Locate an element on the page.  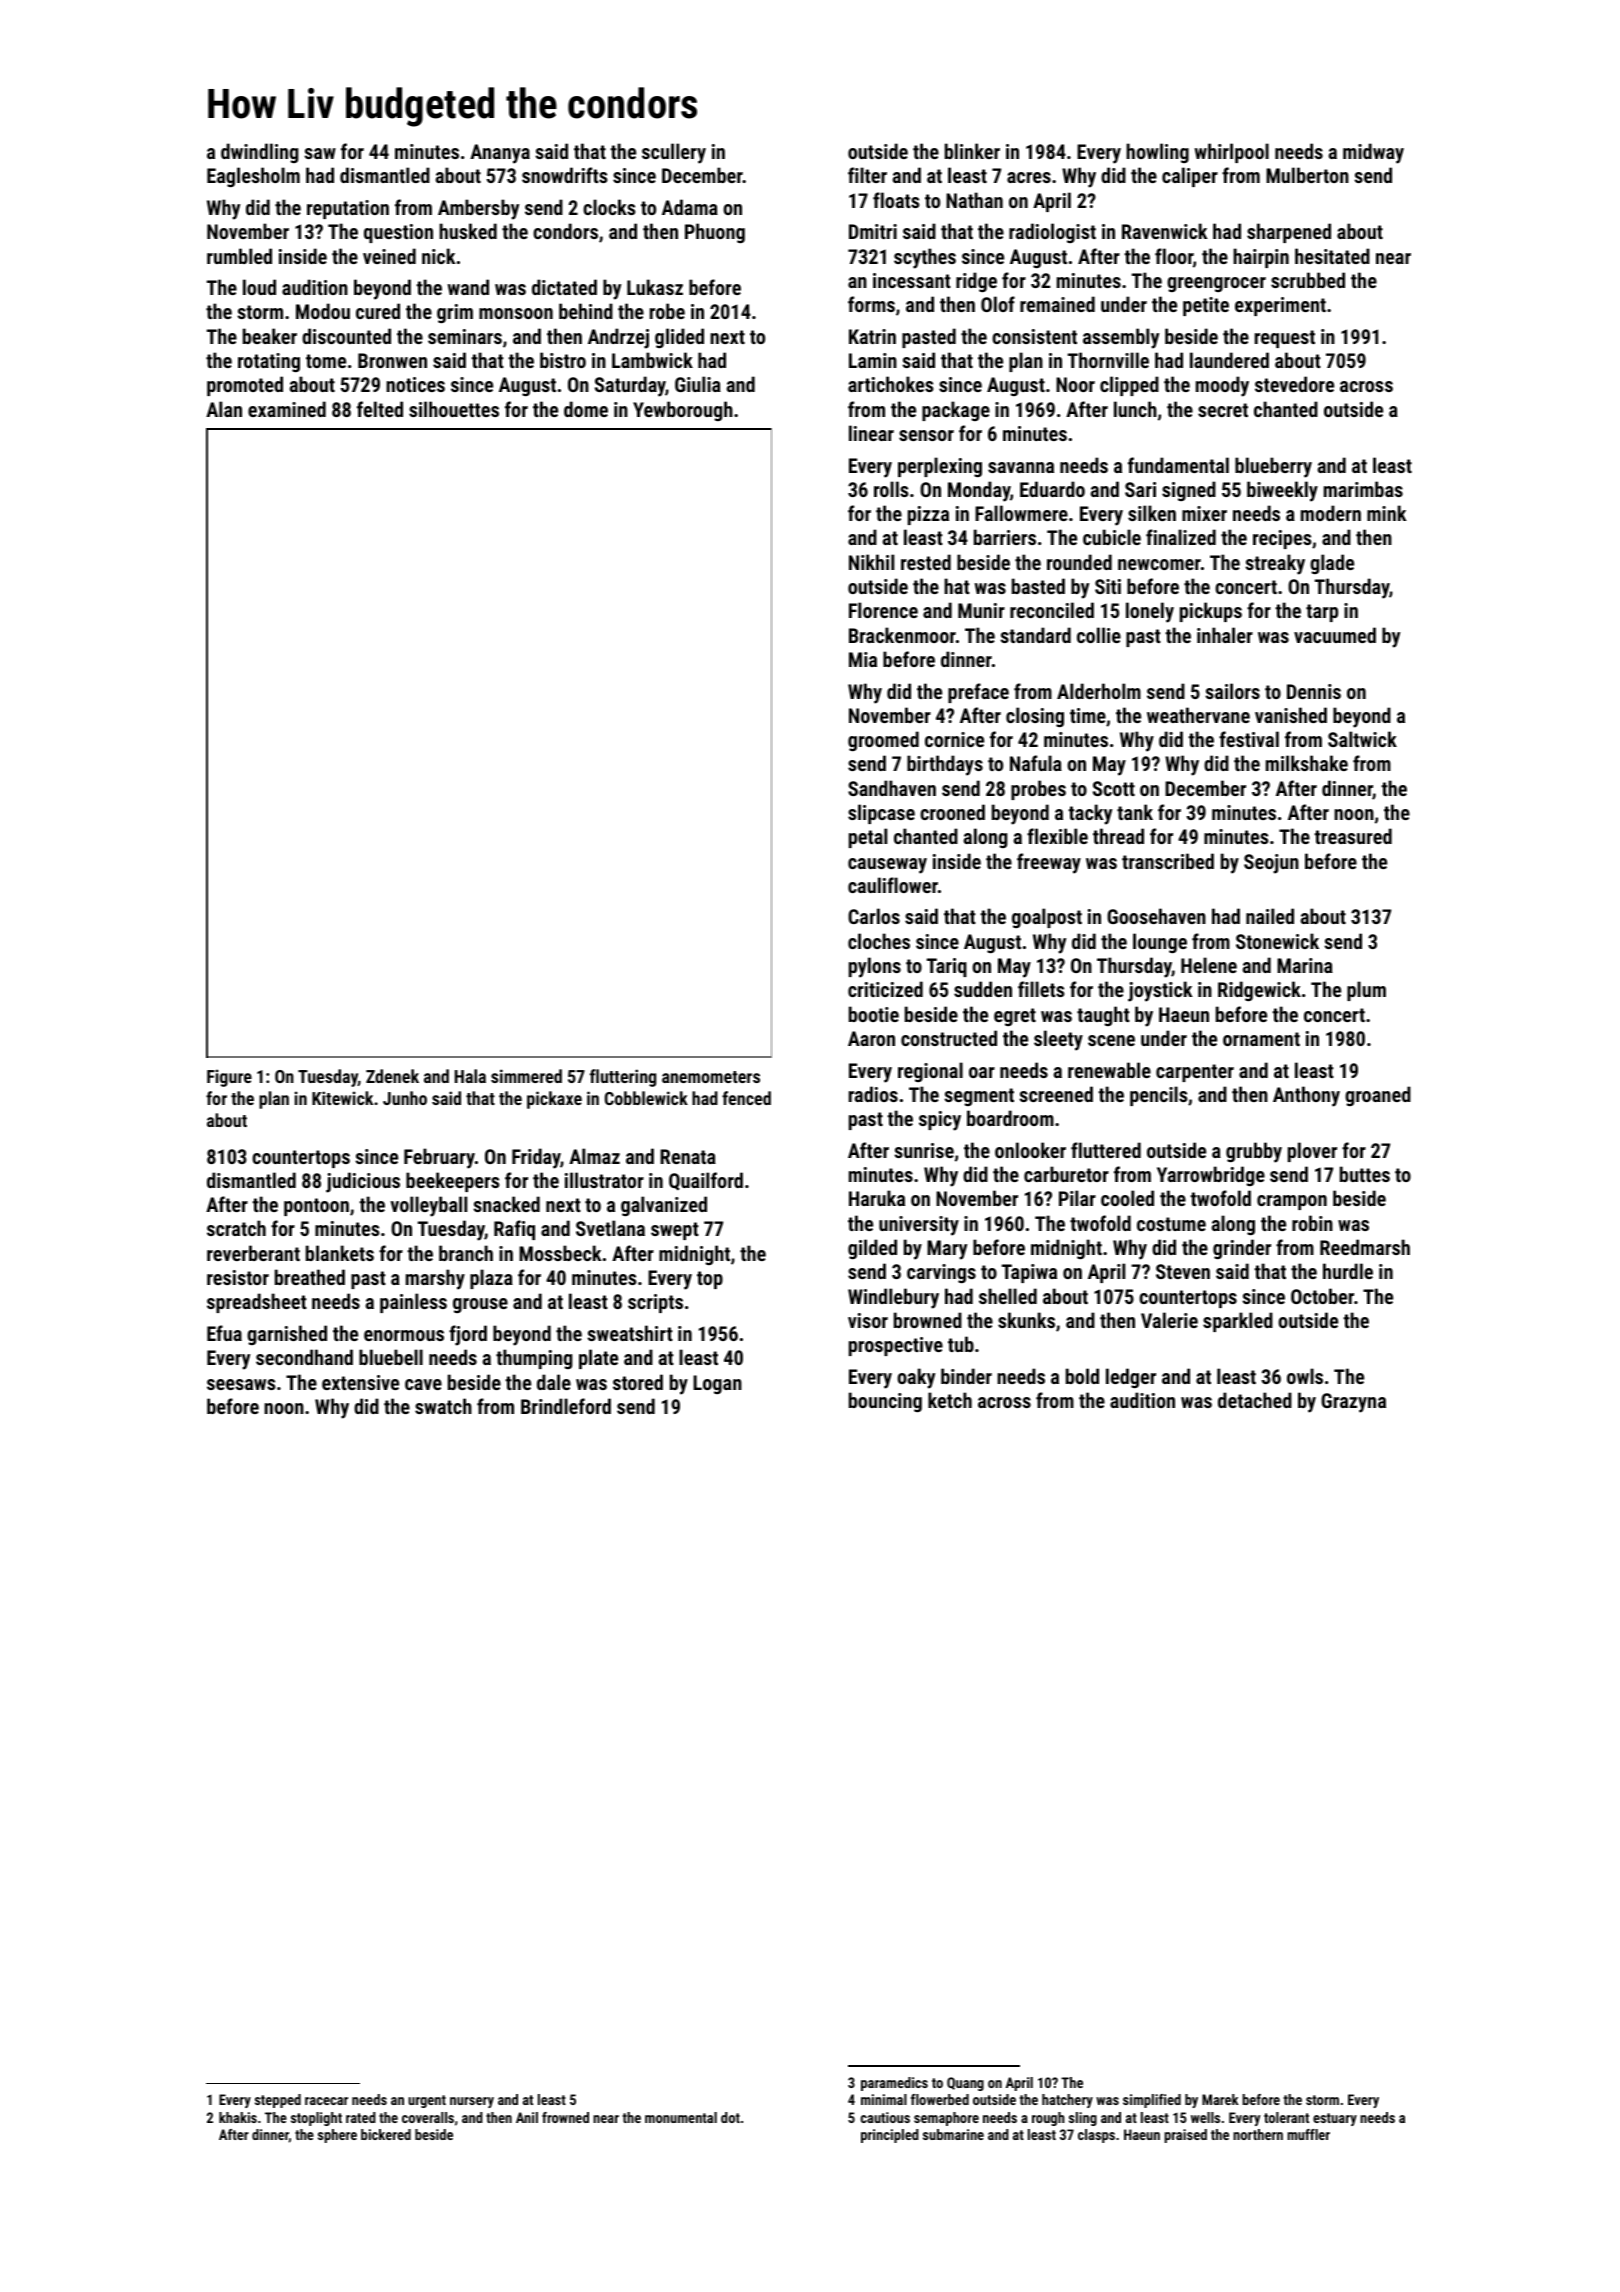
Nikhil is located at coordinates (871, 562).
